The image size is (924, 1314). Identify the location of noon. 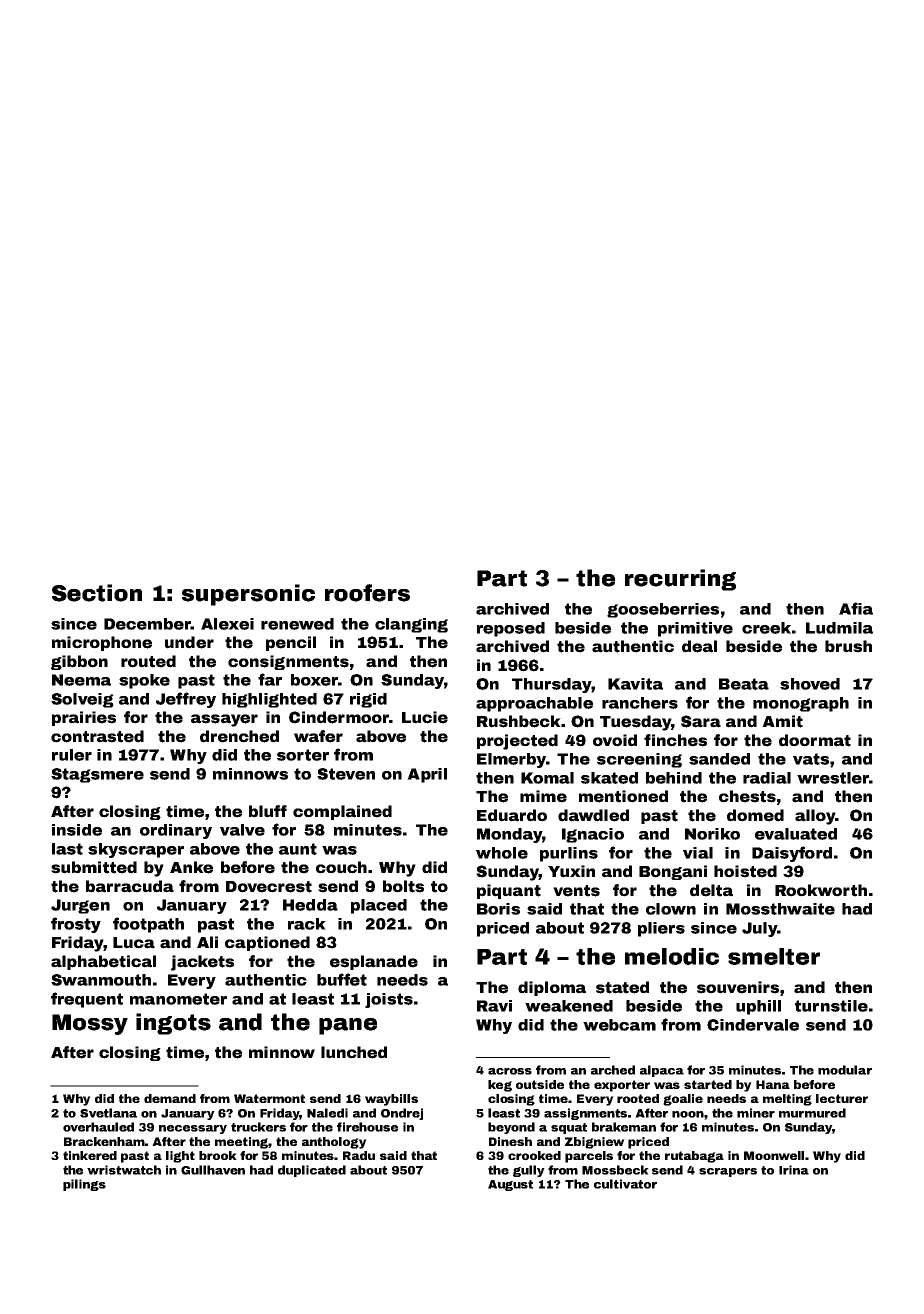
(688, 1114).
